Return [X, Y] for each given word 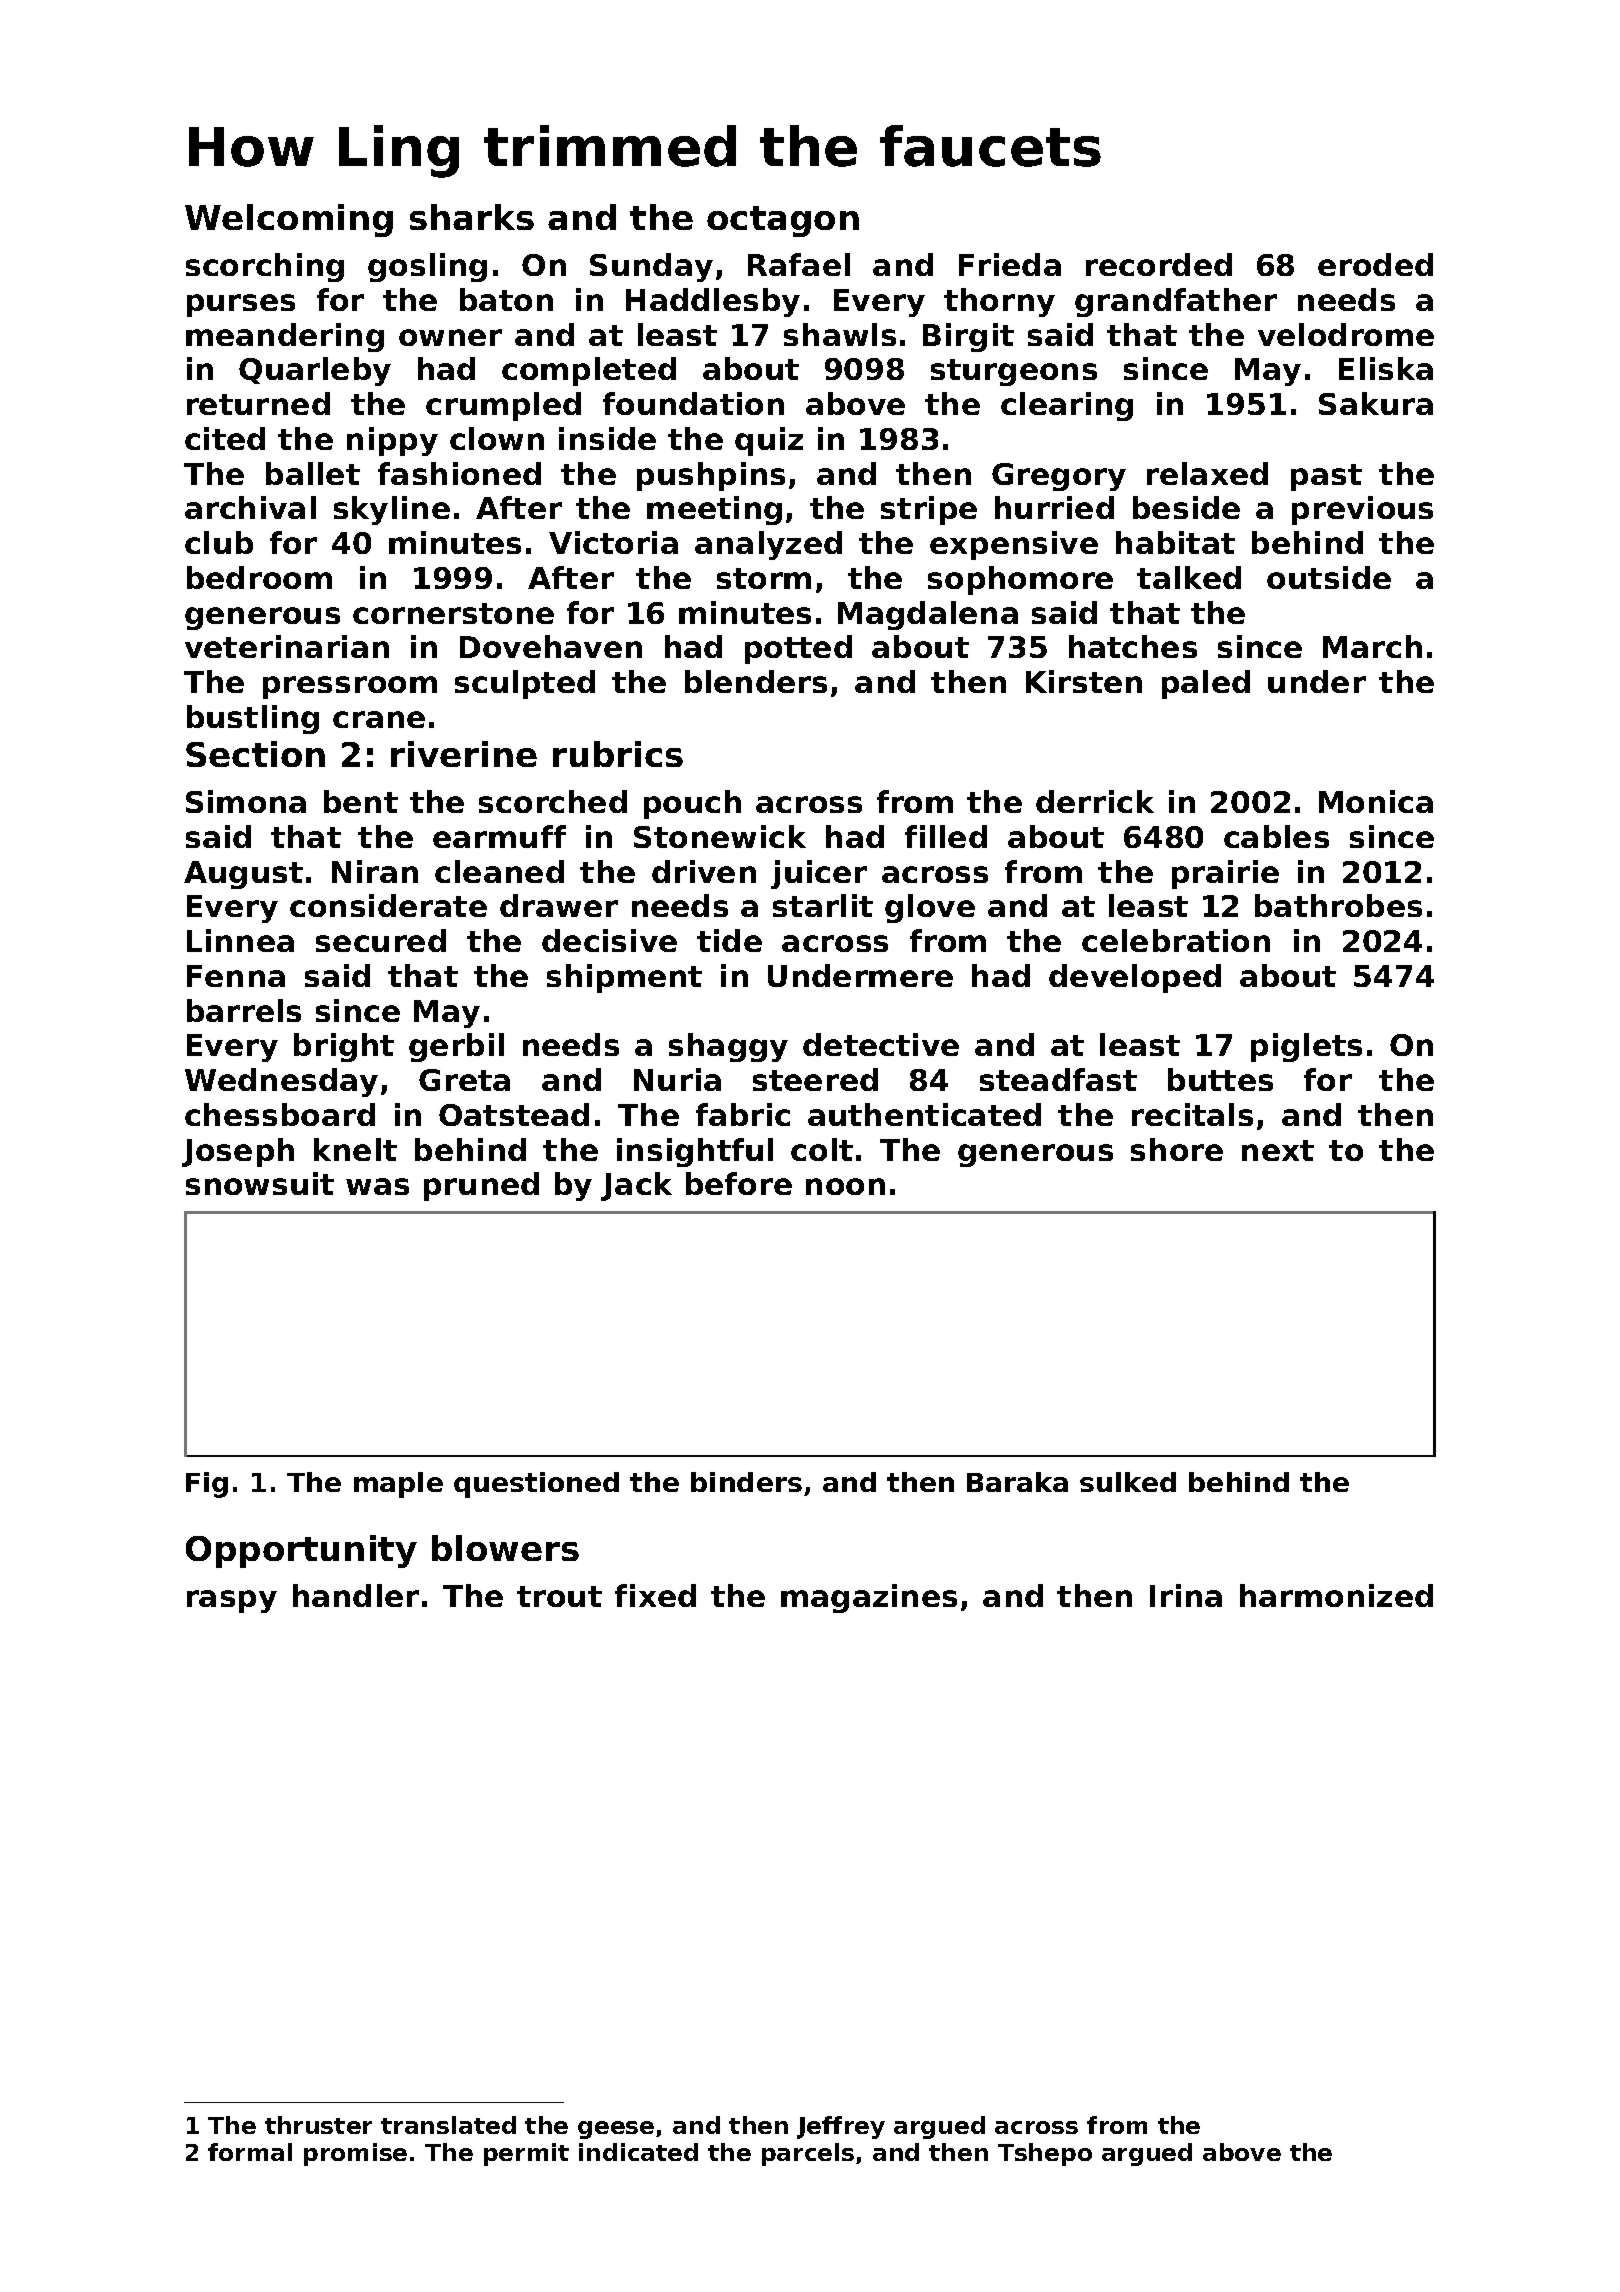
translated [448, 2125]
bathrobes [1338, 905]
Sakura [1376, 403]
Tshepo [1045, 2154]
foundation [693, 403]
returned [258, 403]
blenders [756, 681]
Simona [246, 801]
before [739, 1183]
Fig [207, 1485]
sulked [1128, 1482]
